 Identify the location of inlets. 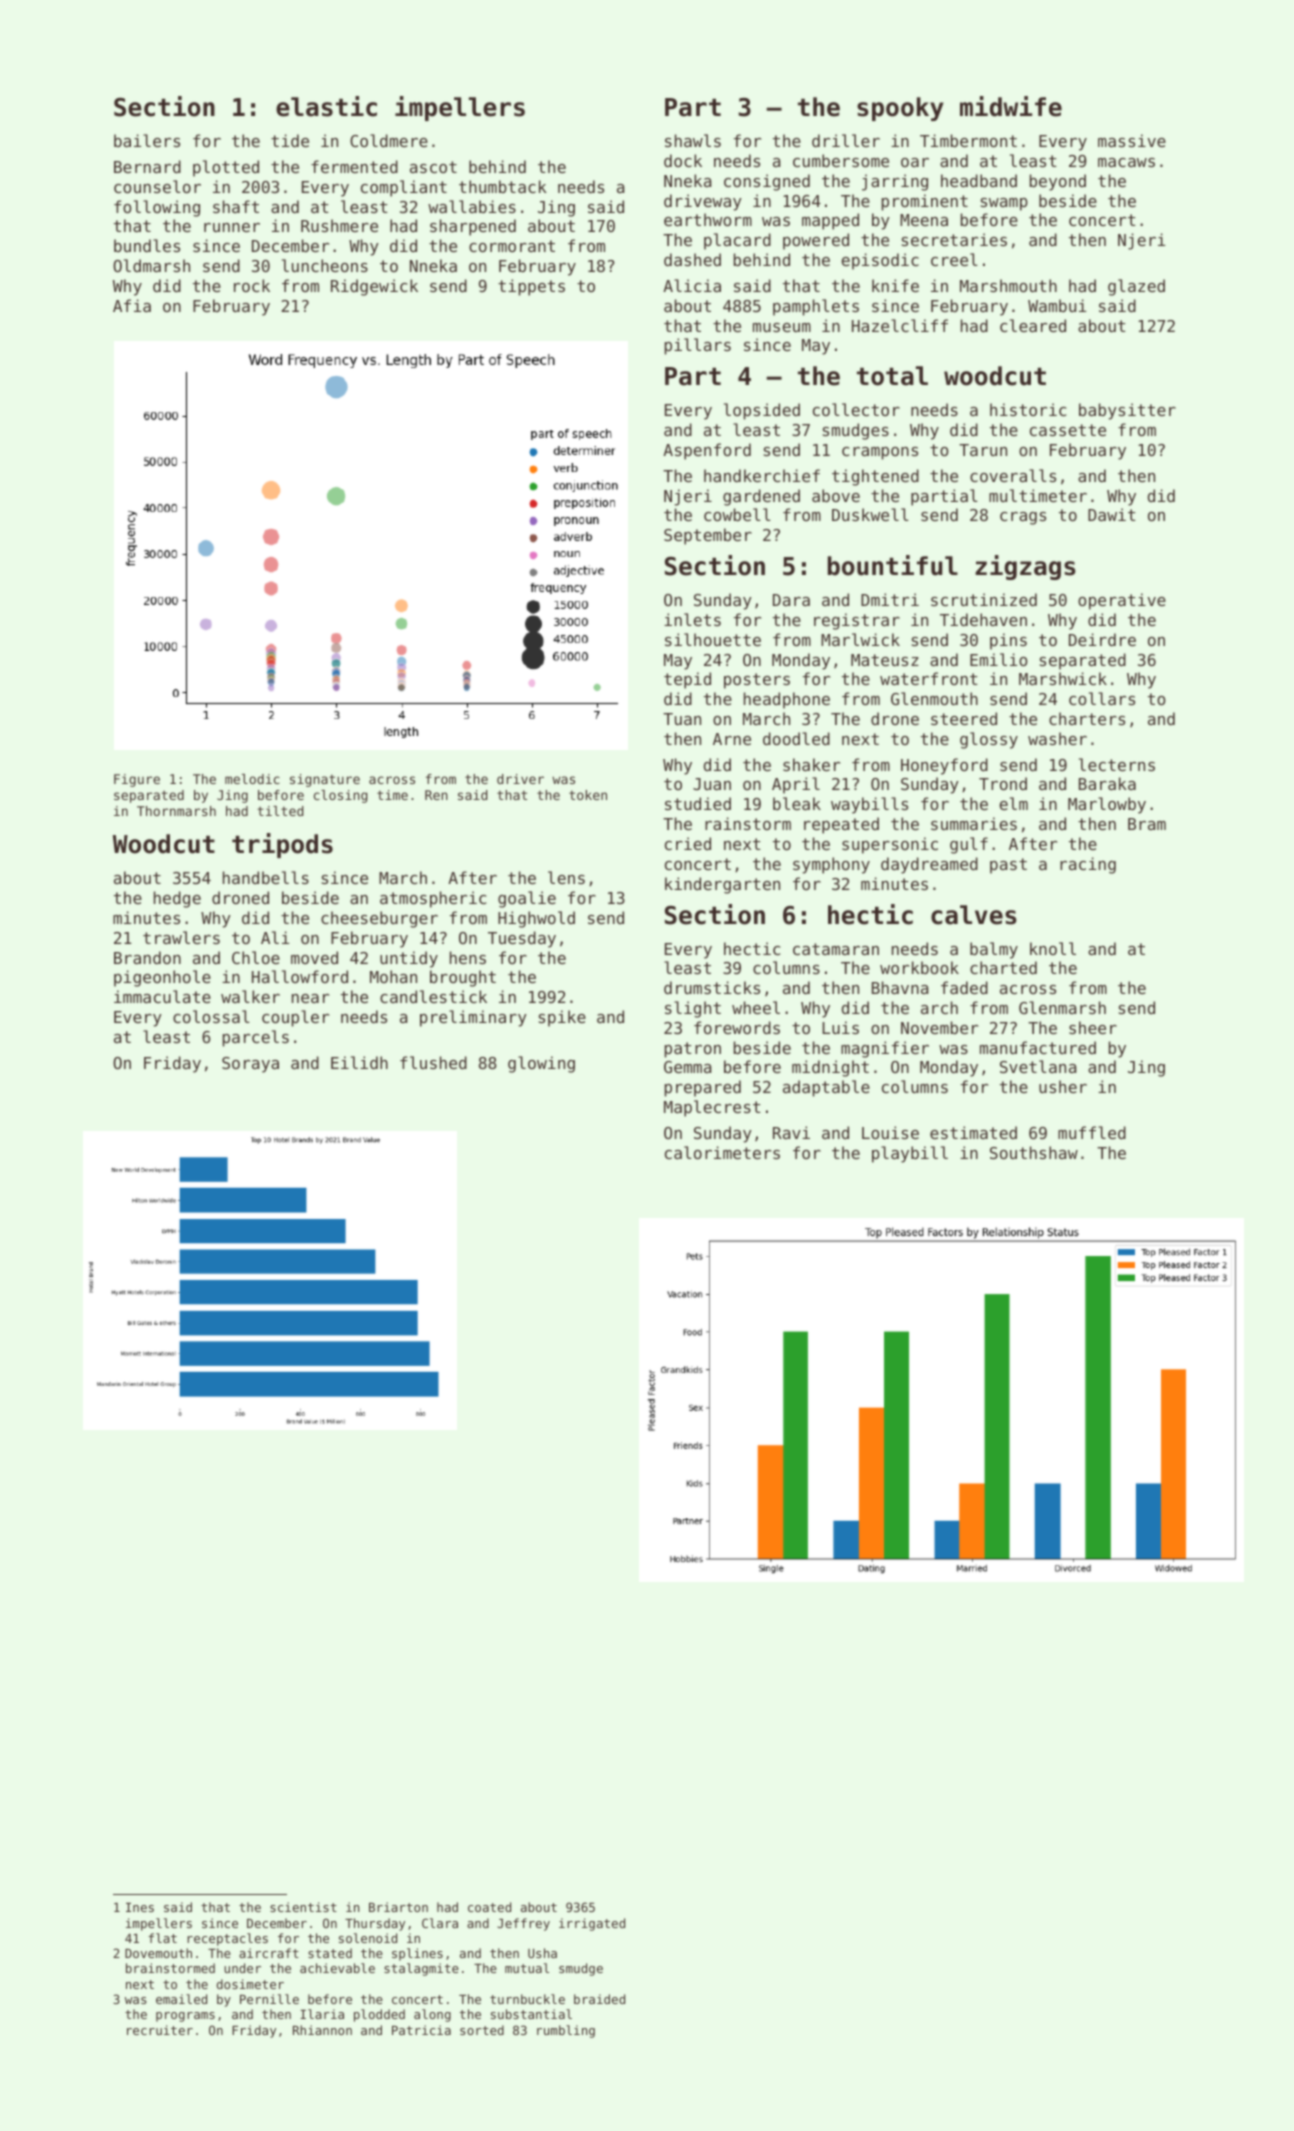
(692, 619).
